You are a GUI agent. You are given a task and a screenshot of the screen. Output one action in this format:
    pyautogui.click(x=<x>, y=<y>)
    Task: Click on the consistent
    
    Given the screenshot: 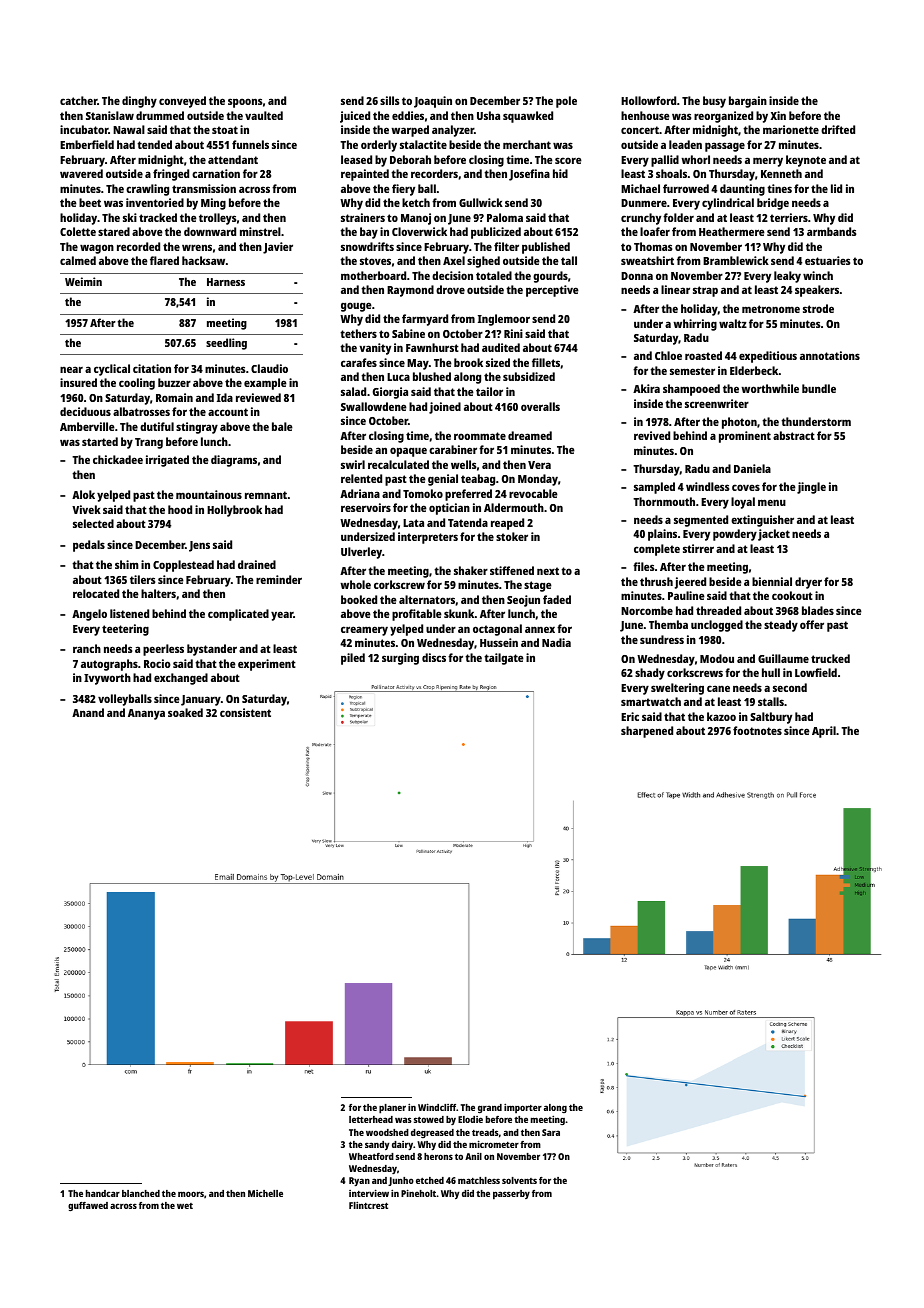 What is the action you would take?
    pyautogui.click(x=245, y=712)
